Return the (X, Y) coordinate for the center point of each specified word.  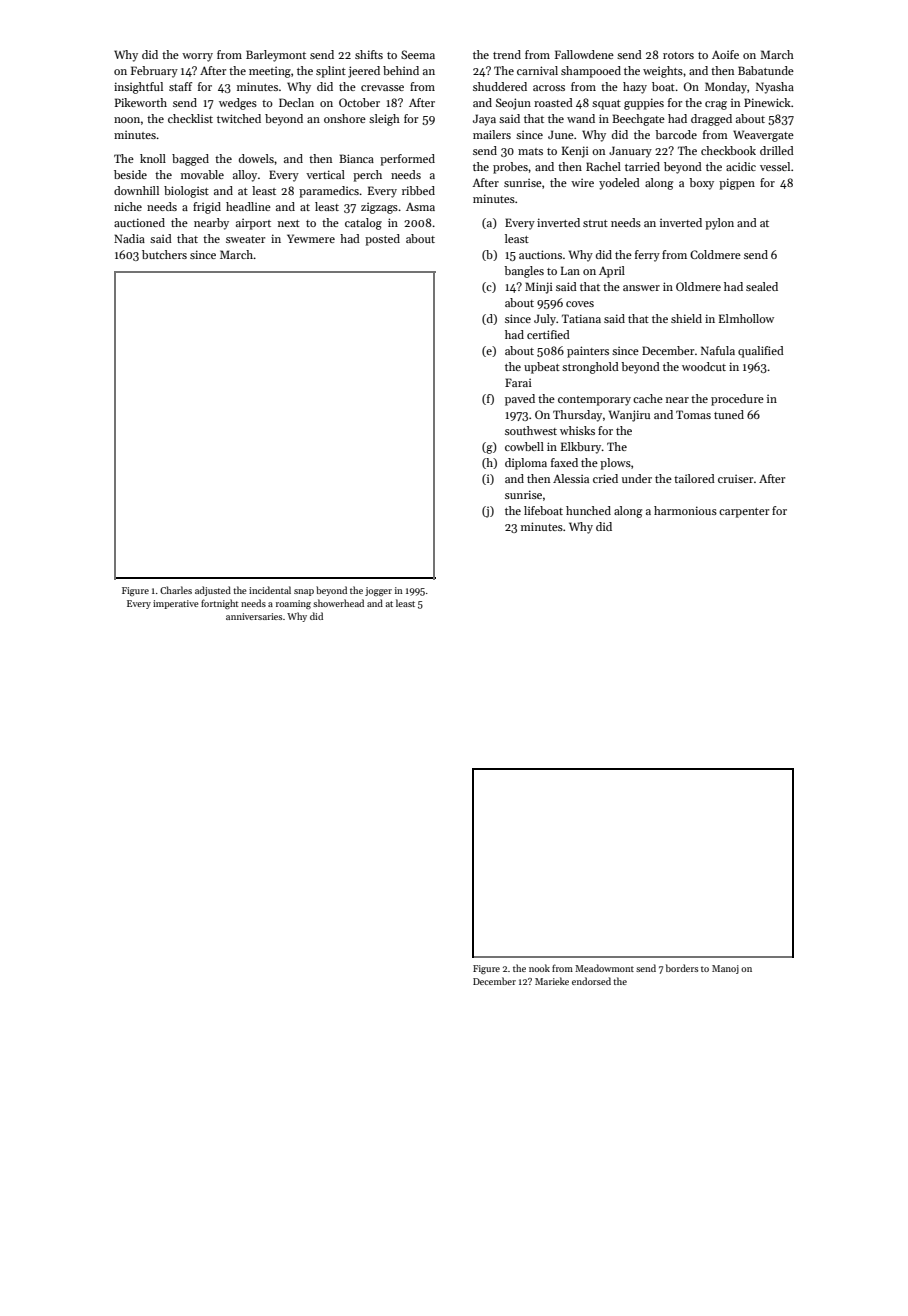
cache (648, 398)
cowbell (524, 446)
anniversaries (254, 616)
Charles (176, 590)
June (561, 134)
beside (130, 174)
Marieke (552, 981)
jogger (378, 591)
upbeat (542, 368)
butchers (164, 254)
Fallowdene (584, 54)
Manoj (725, 969)
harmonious (685, 510)
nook (539, 968)
